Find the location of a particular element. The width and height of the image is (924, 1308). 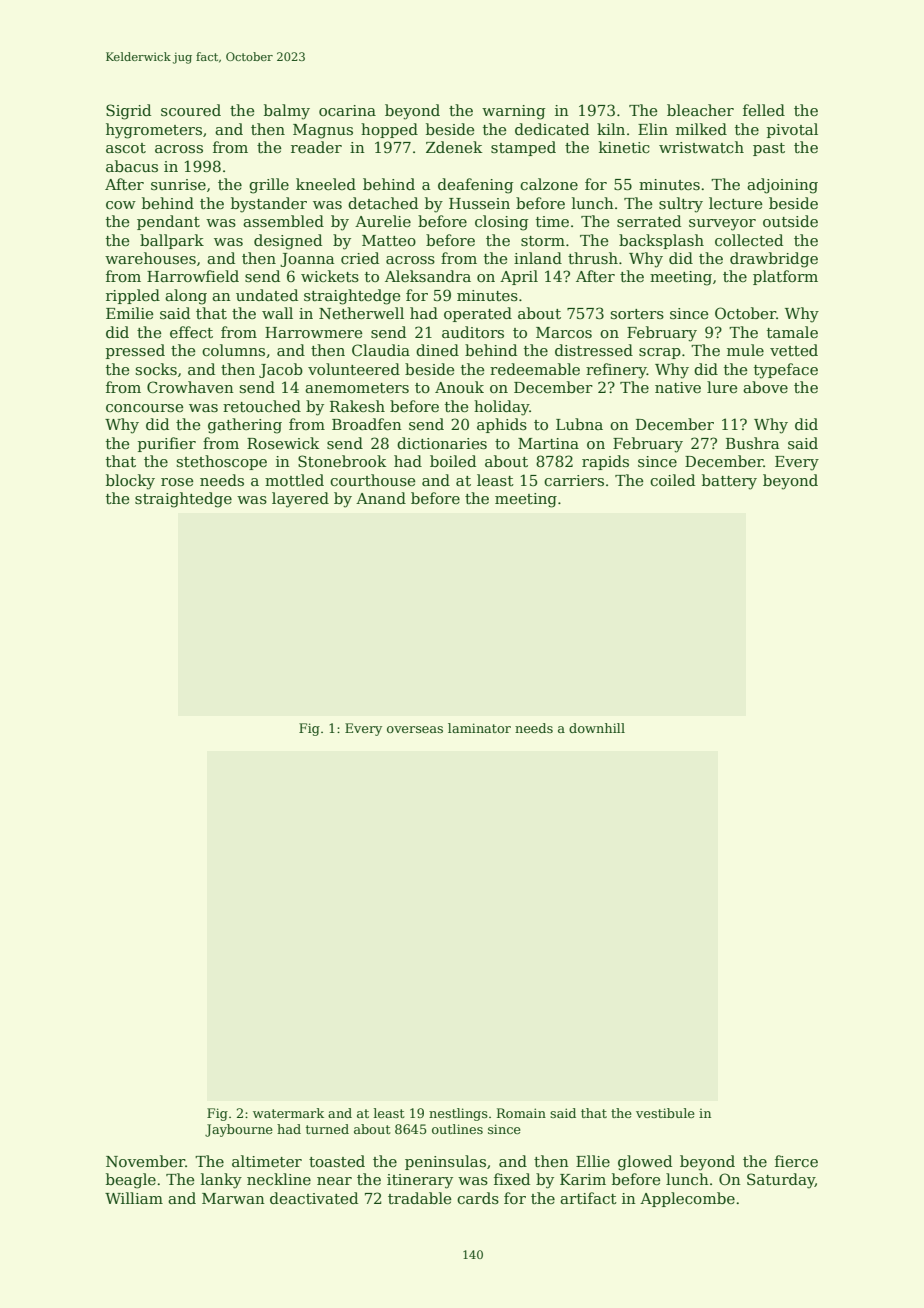

calzone is located at coordinates (549, 184).
